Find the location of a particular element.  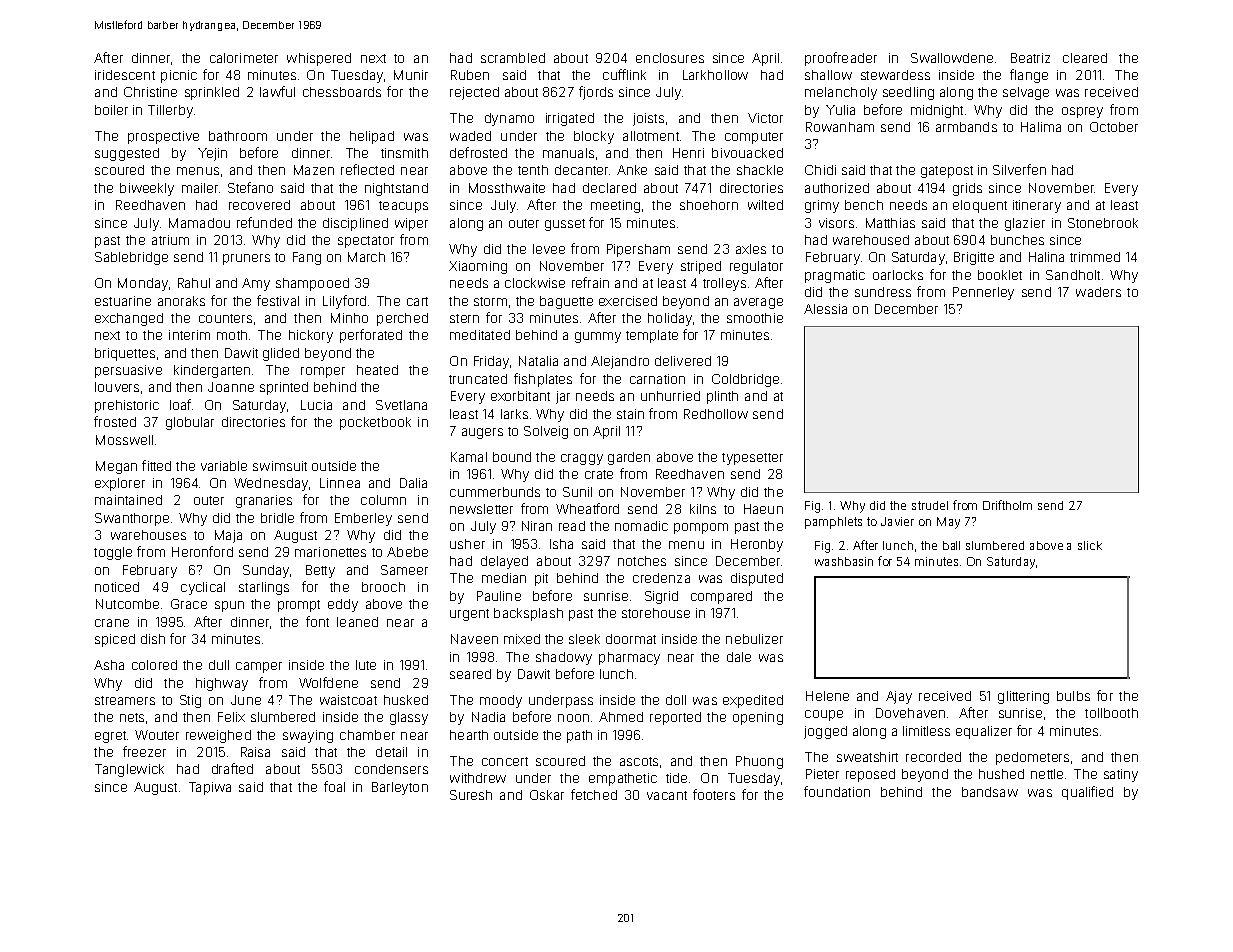

Monday is located at coordinates (143, 284).
